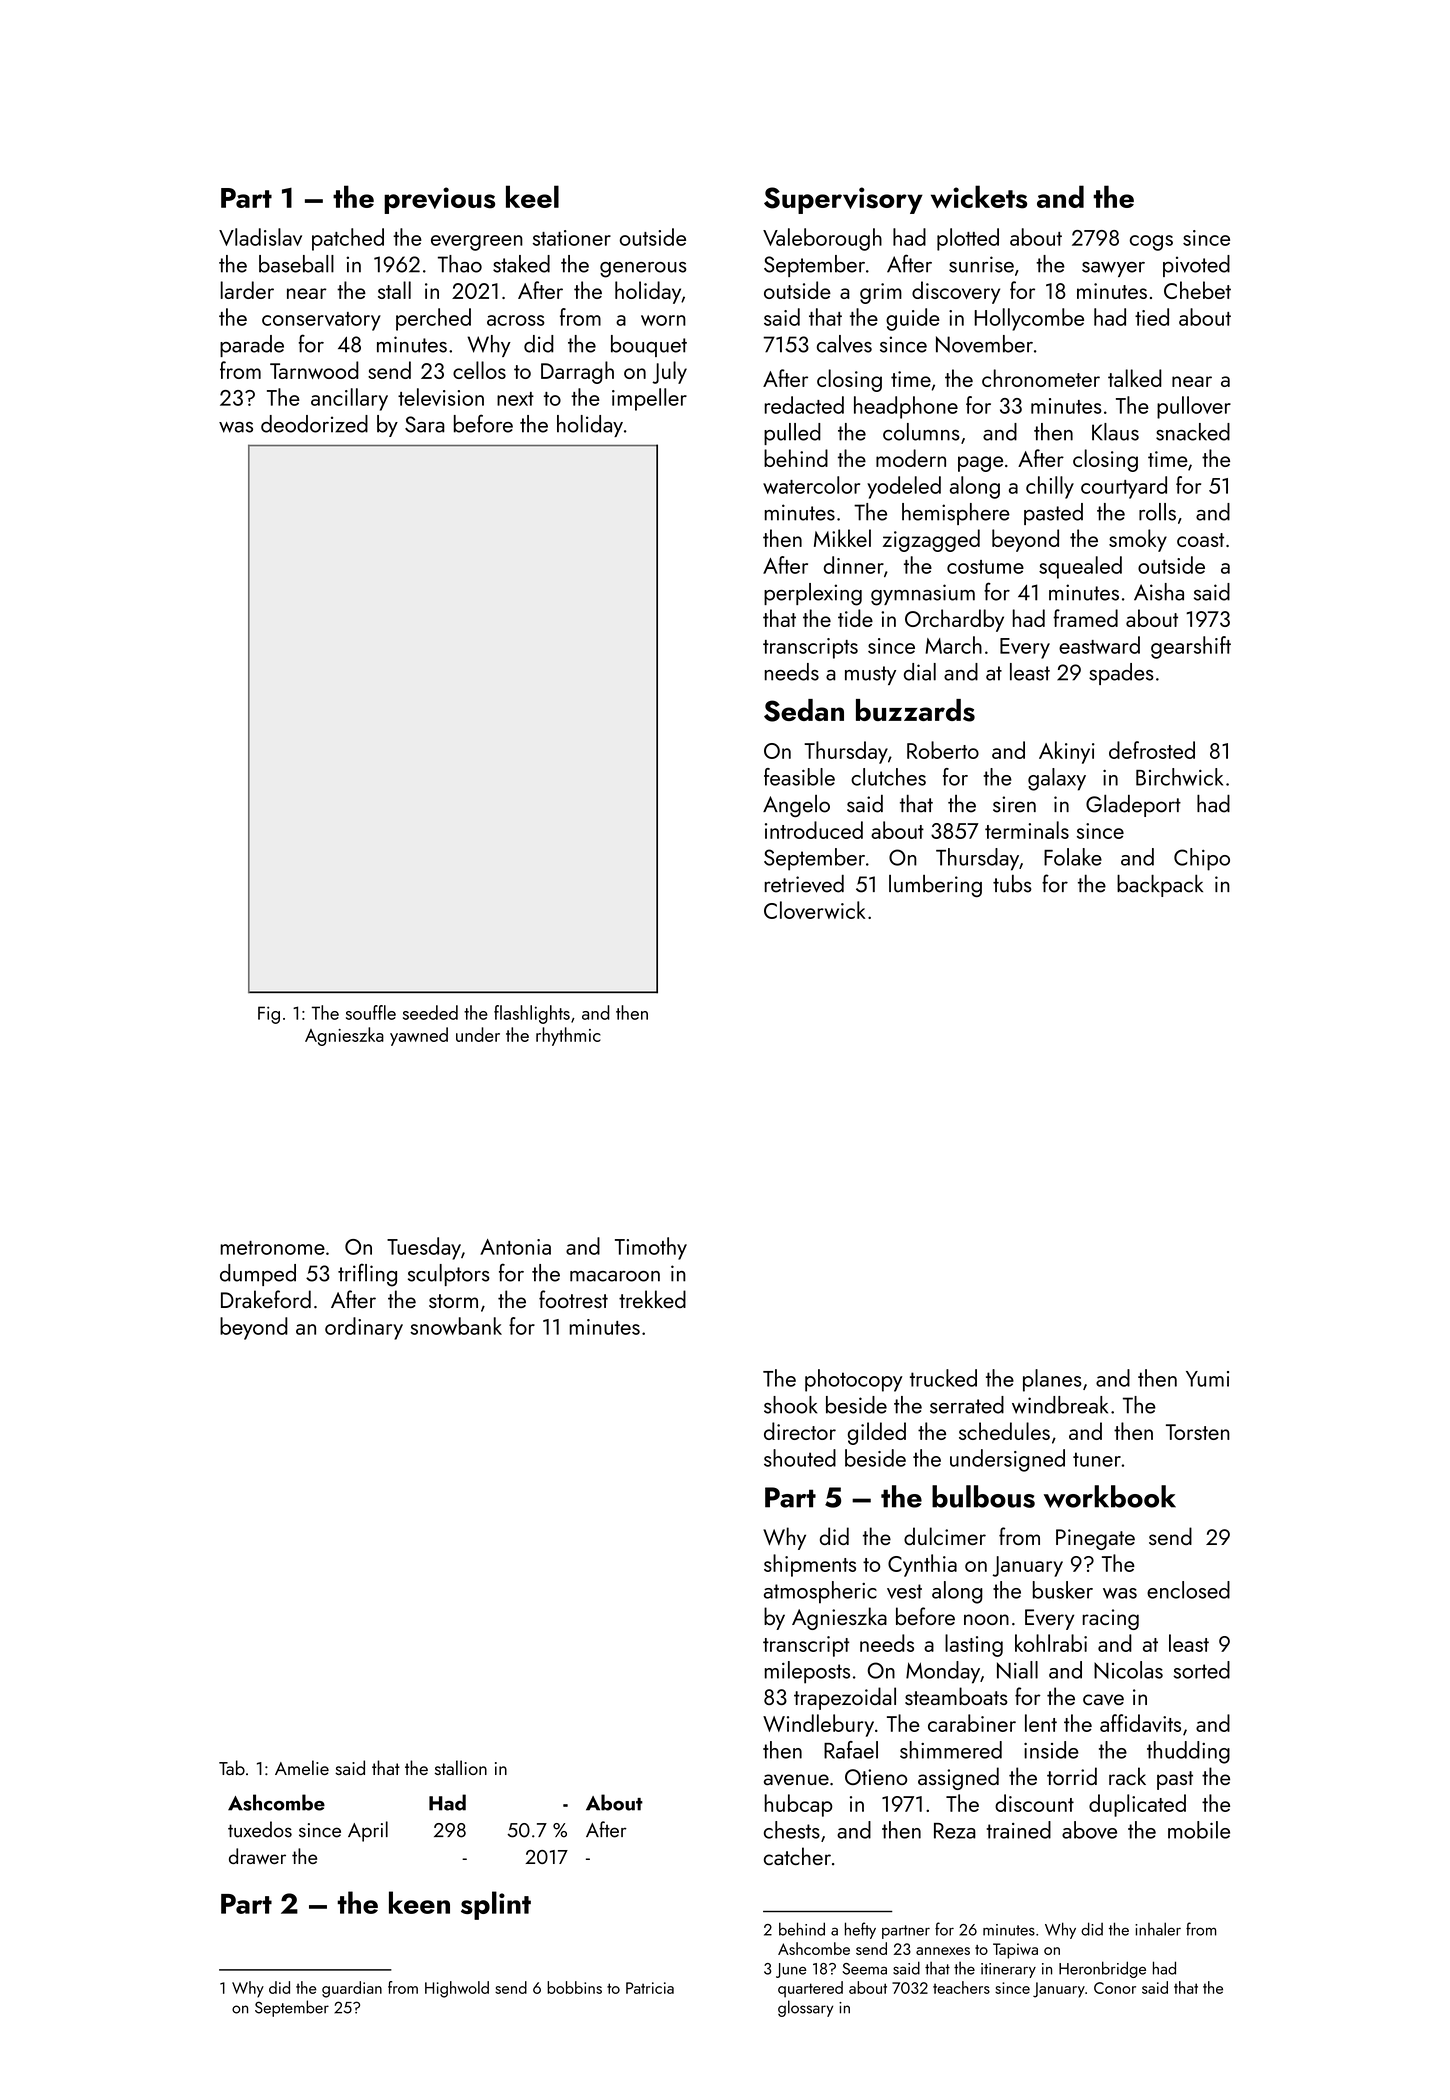 The height and width of the screenshot is (2100, 1450). What do you see at coordinates (813, 594) in the screenshot?
I see `perplexing` at bounding box center [813, 594].
